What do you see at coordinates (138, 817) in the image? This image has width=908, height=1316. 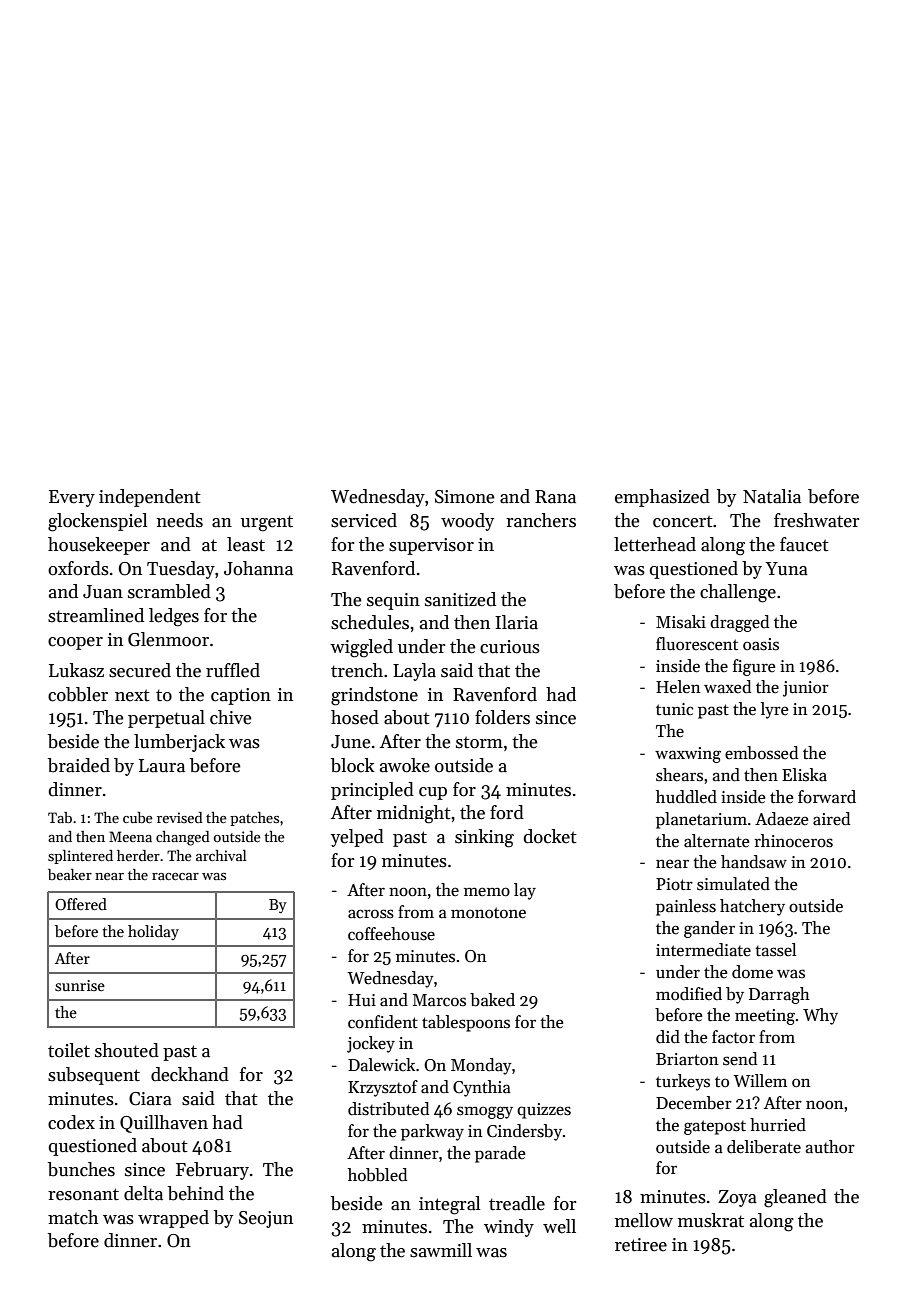 I see `cube` at bounding box center [138, 817].
